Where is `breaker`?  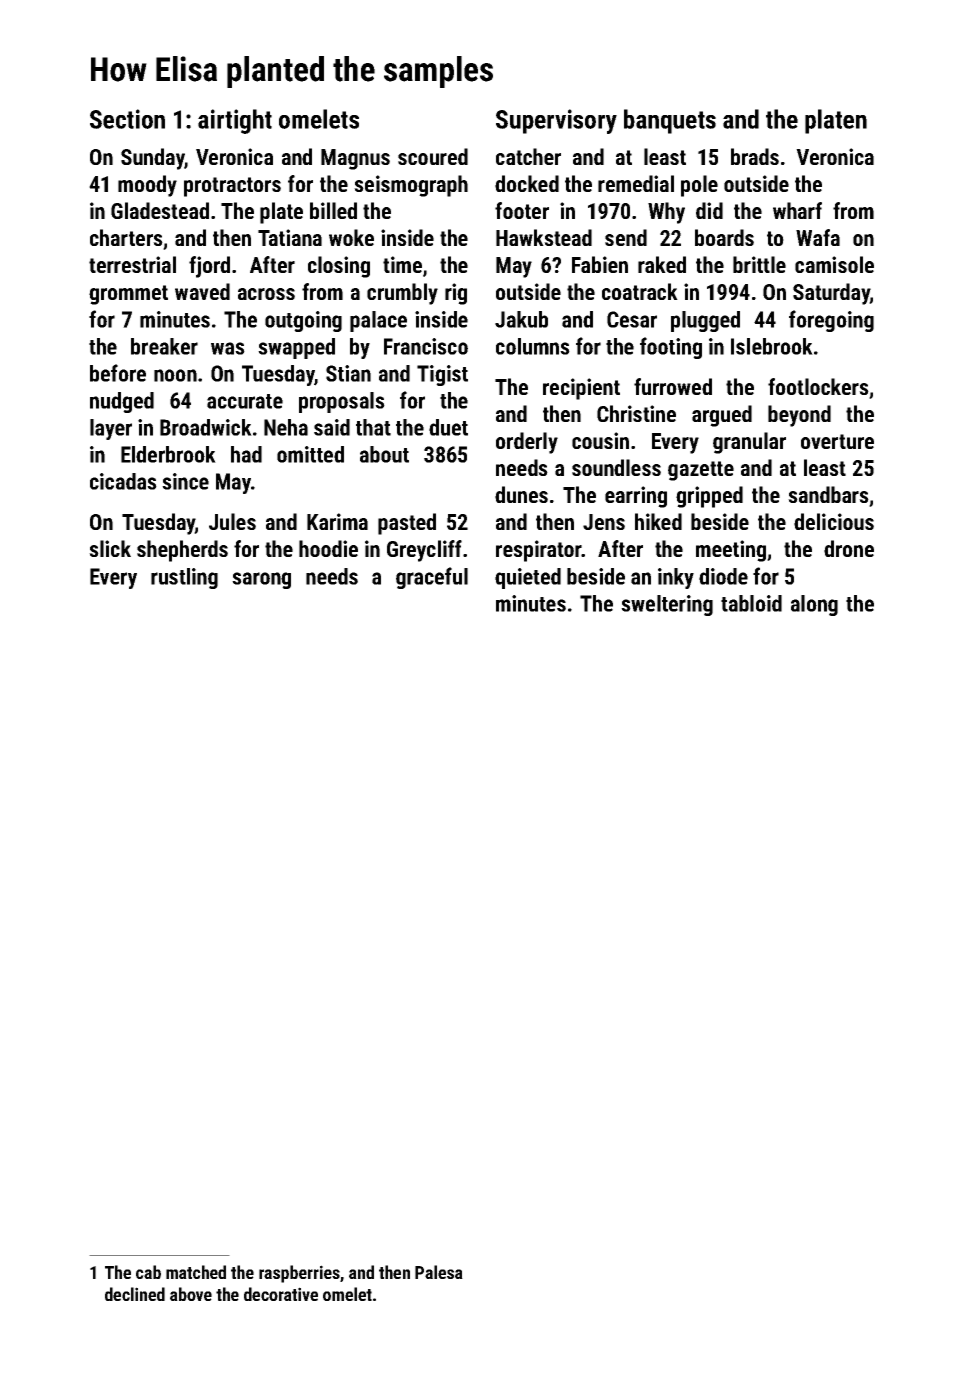
breaker is located at coordinates (164, 346).
